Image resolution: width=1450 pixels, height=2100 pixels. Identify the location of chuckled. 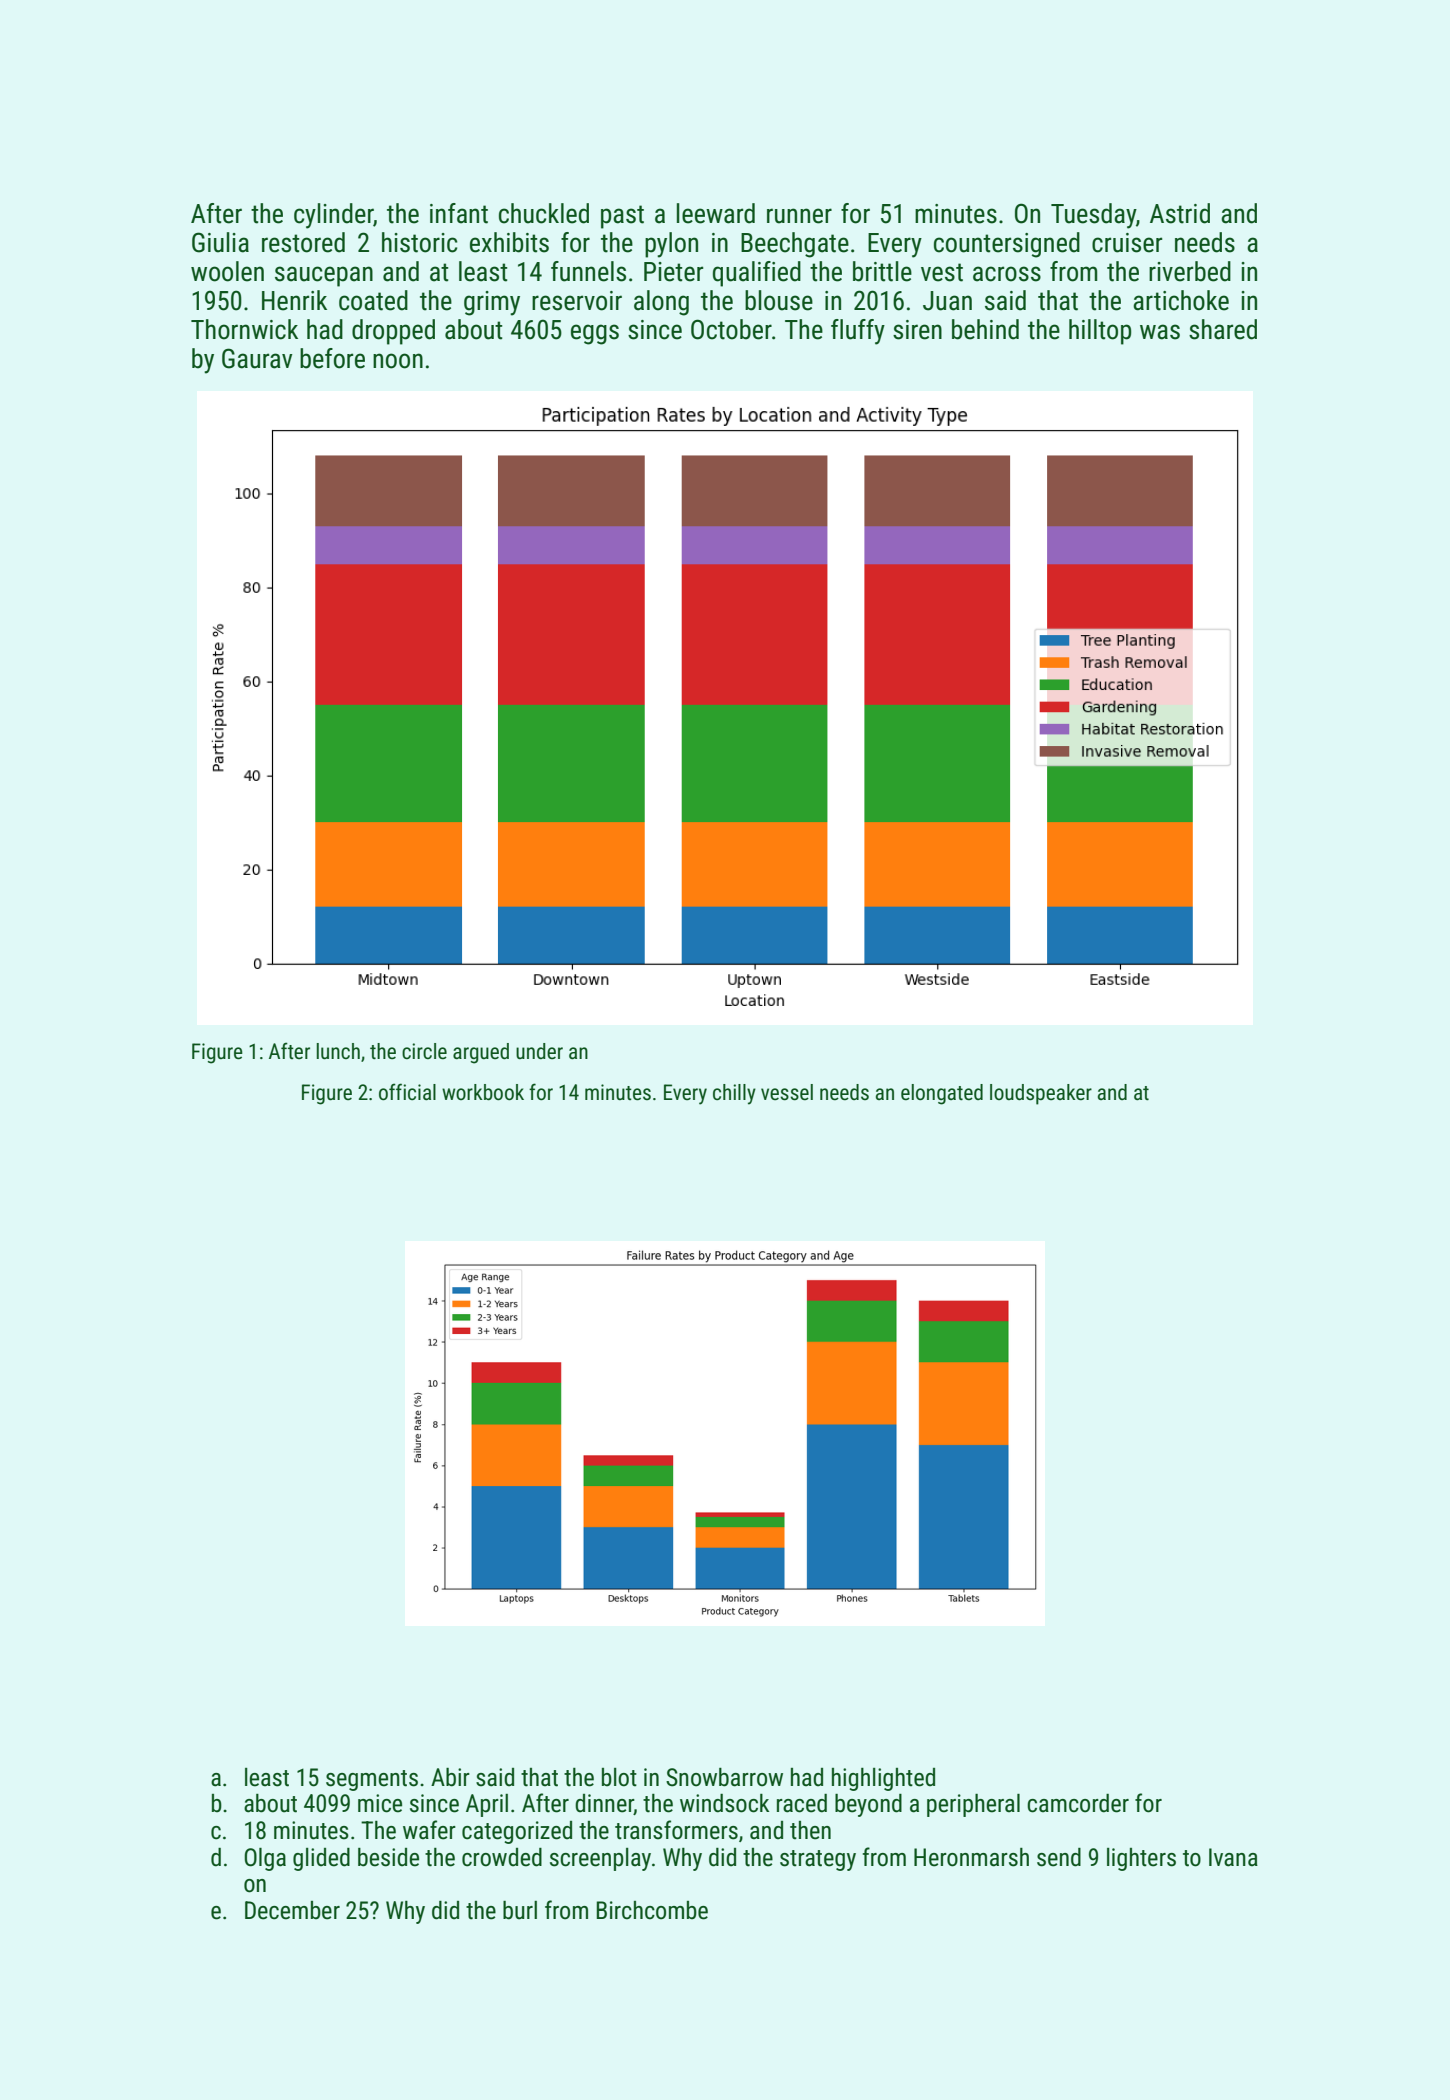
(544, 213).
